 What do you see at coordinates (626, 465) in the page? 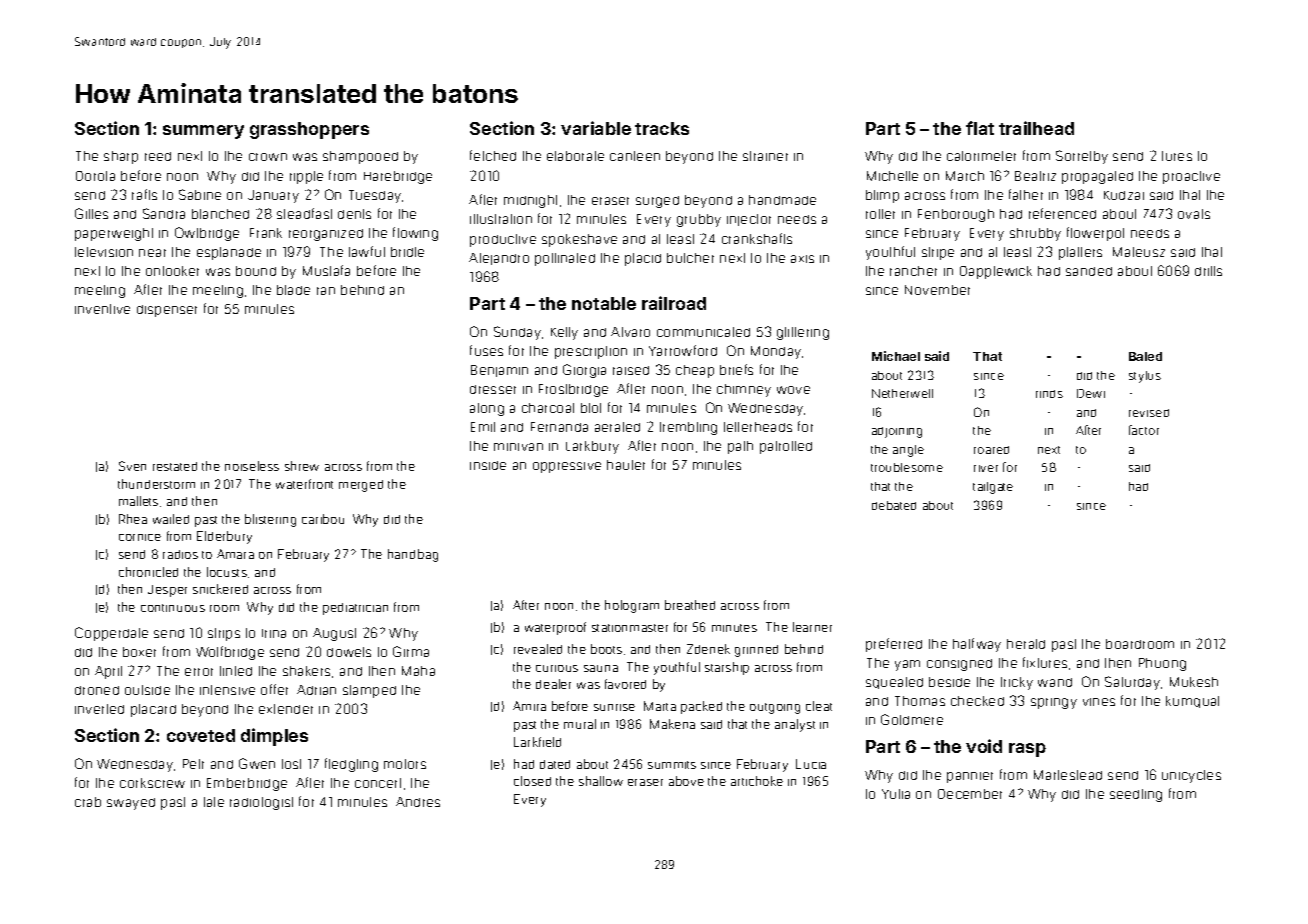
I see `hauler` at bounding box center [626, 465].
